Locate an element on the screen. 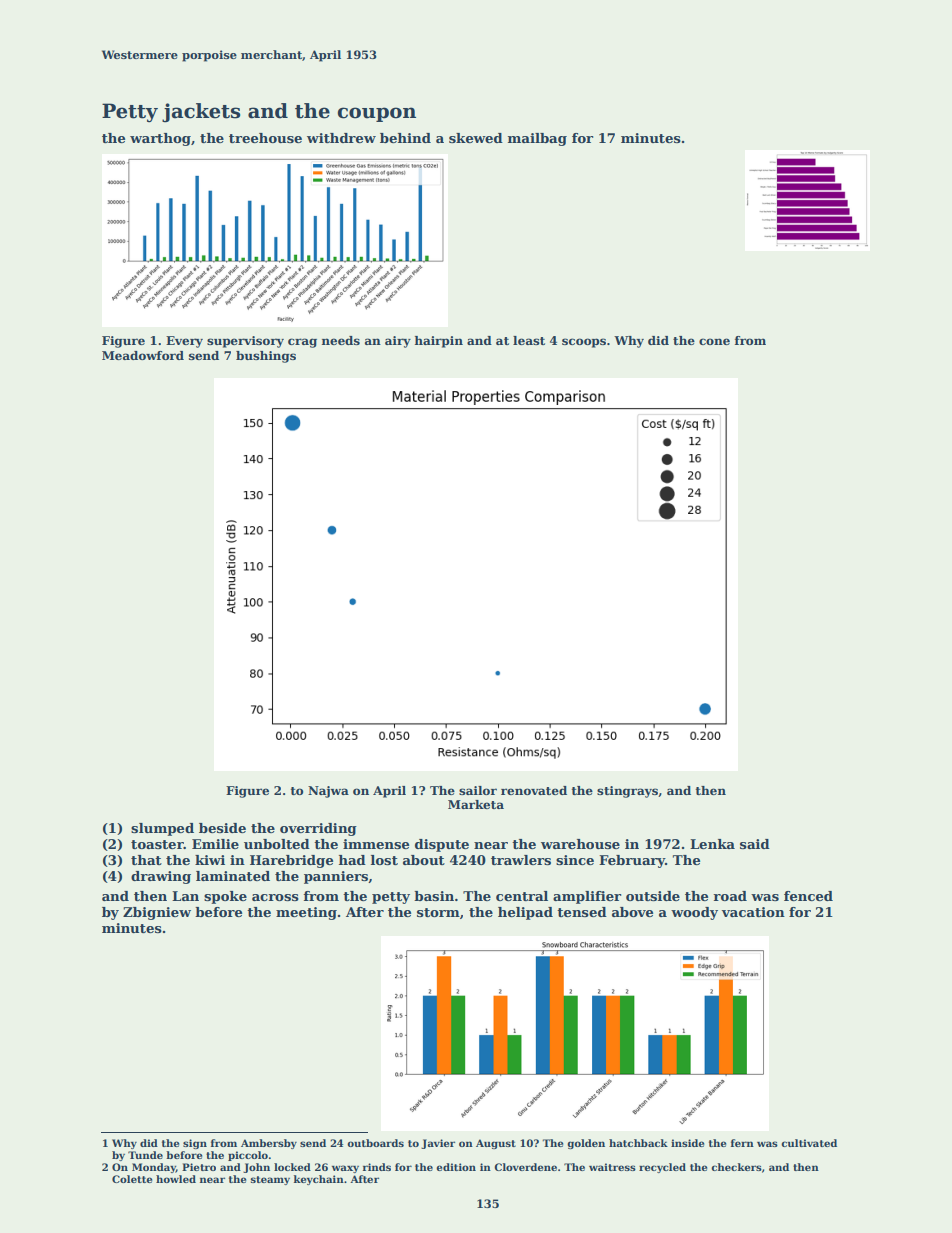 The image size is (952, 1233). coupon is located at coordinates (377, 114).
